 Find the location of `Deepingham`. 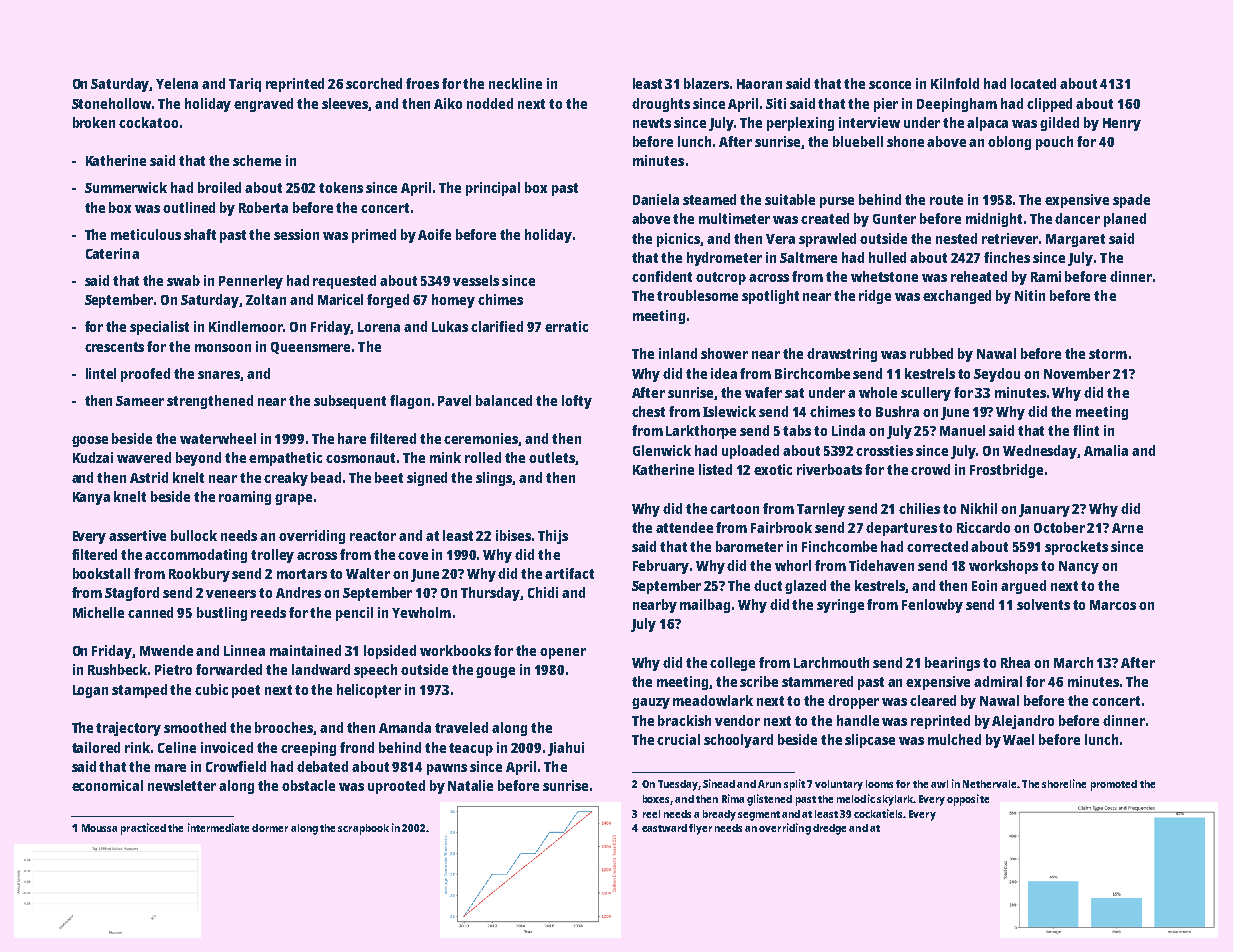

Deepingham is located at coordinates (957, 105).
